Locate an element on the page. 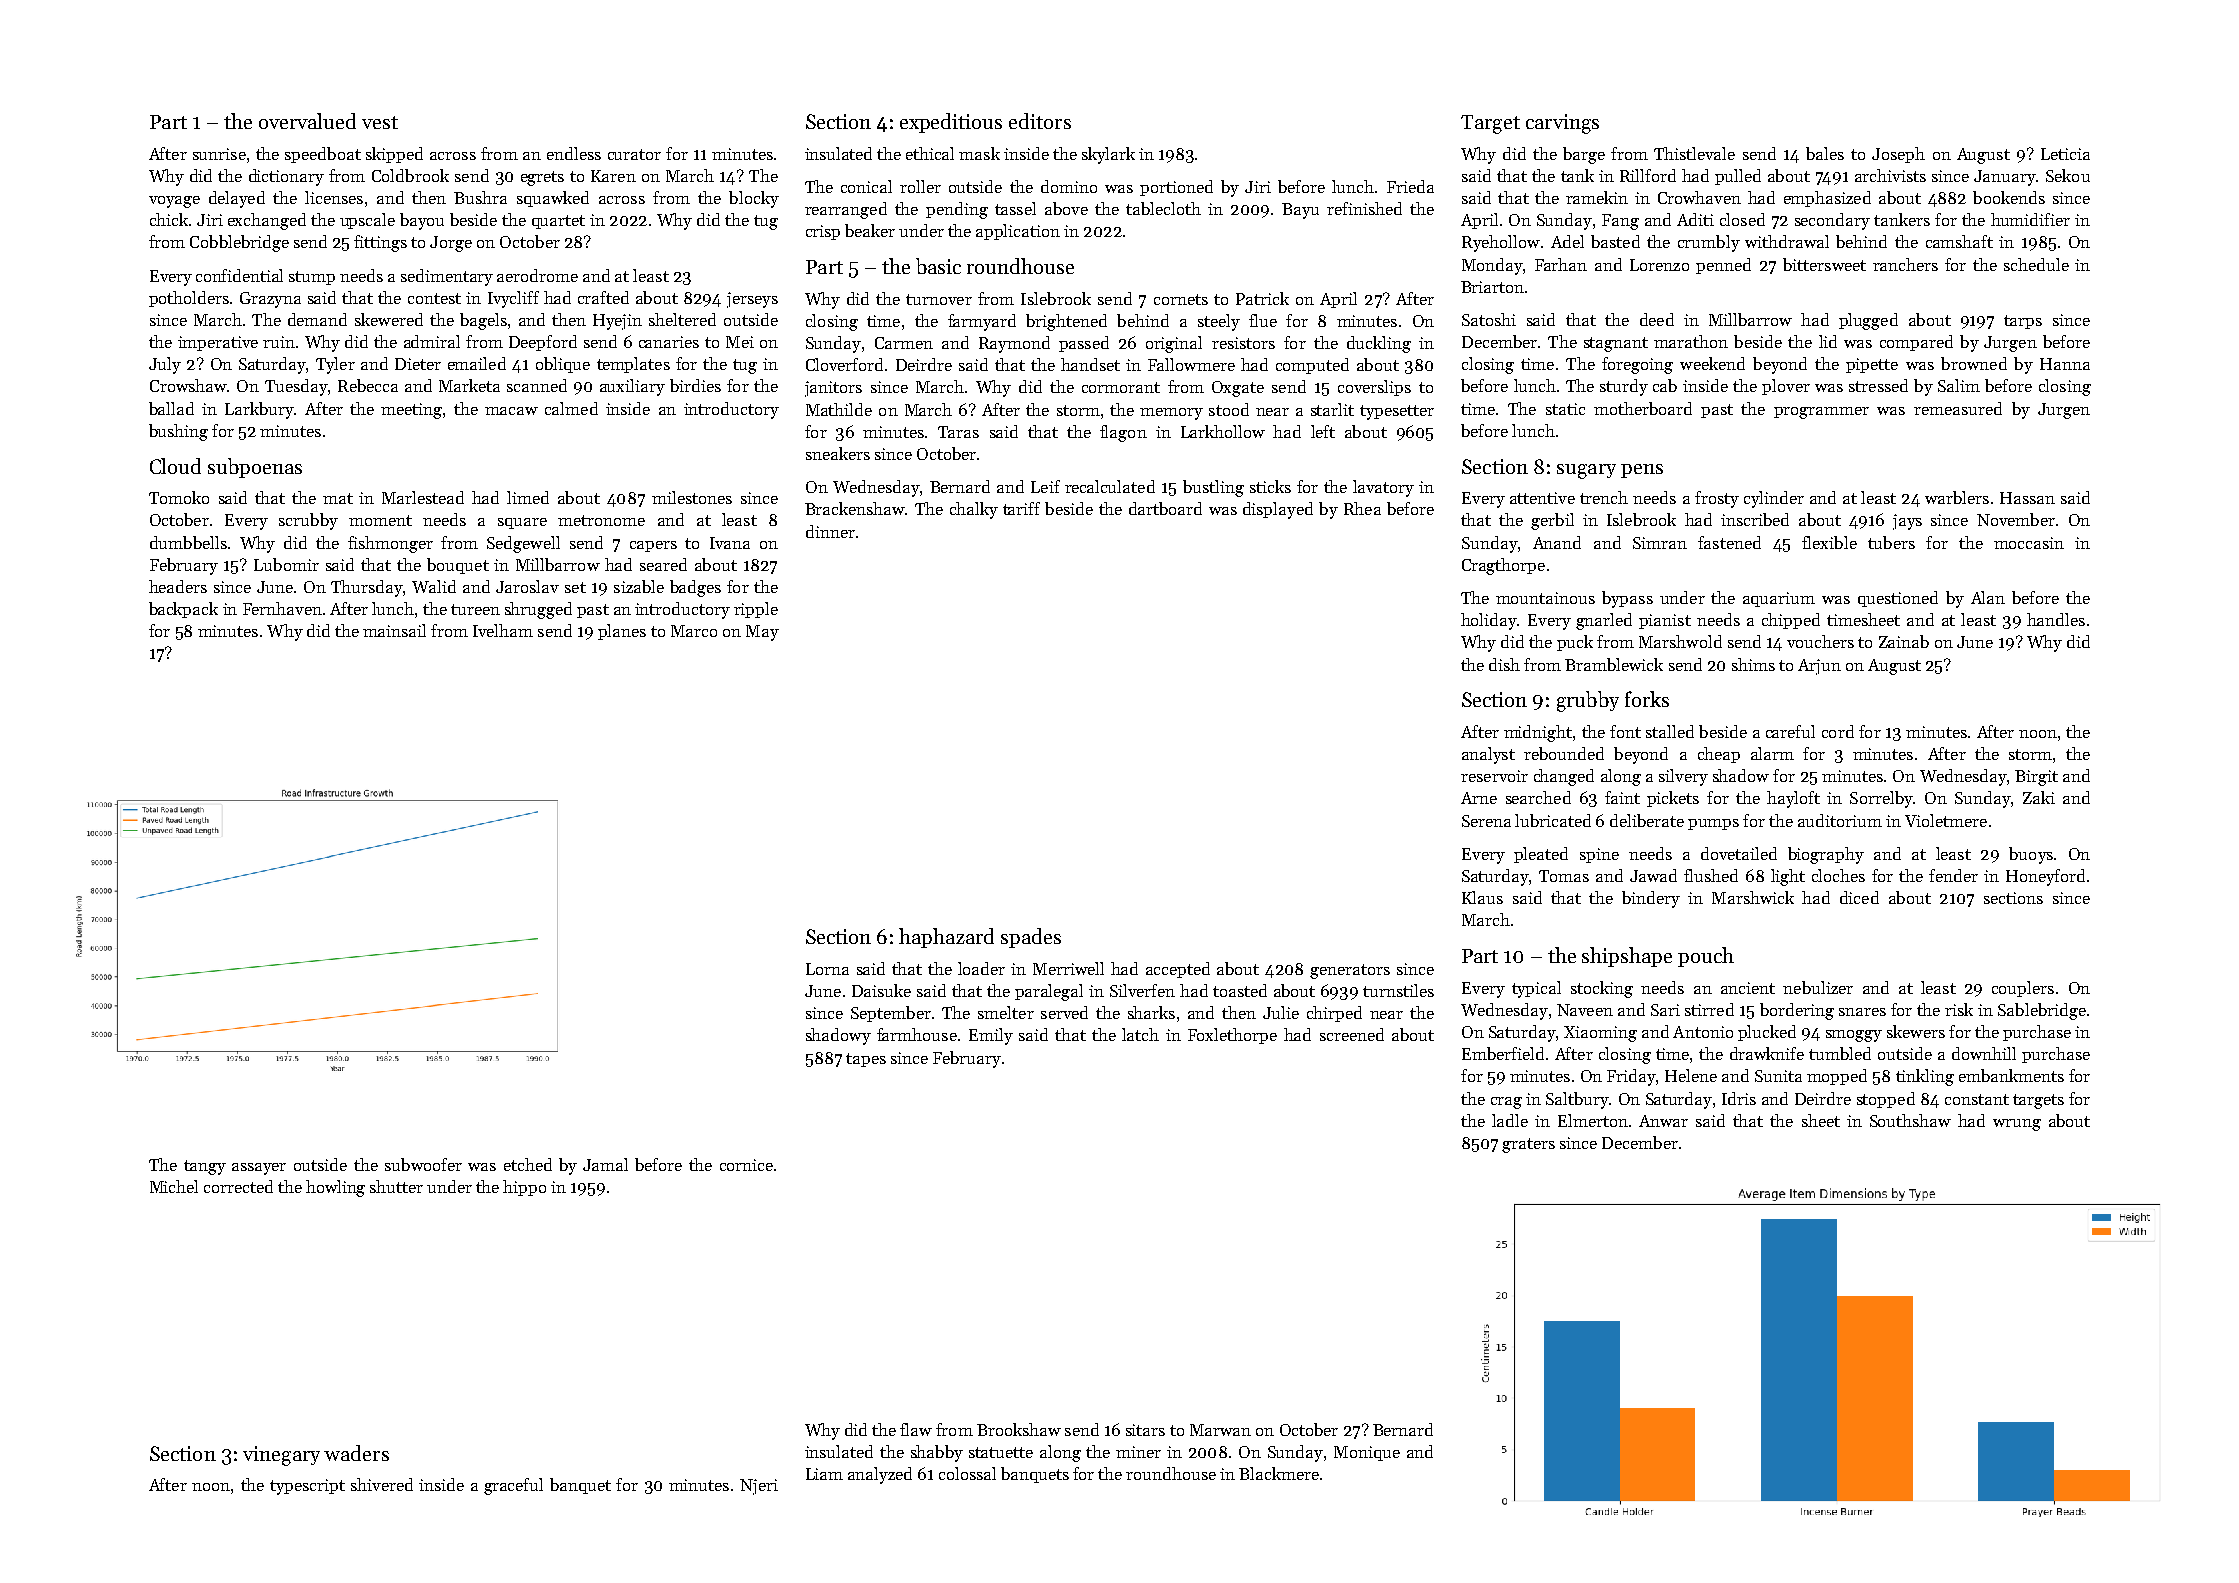 This document has height=1583, width=2239. latch is located at coordinates (1140, 1034).
